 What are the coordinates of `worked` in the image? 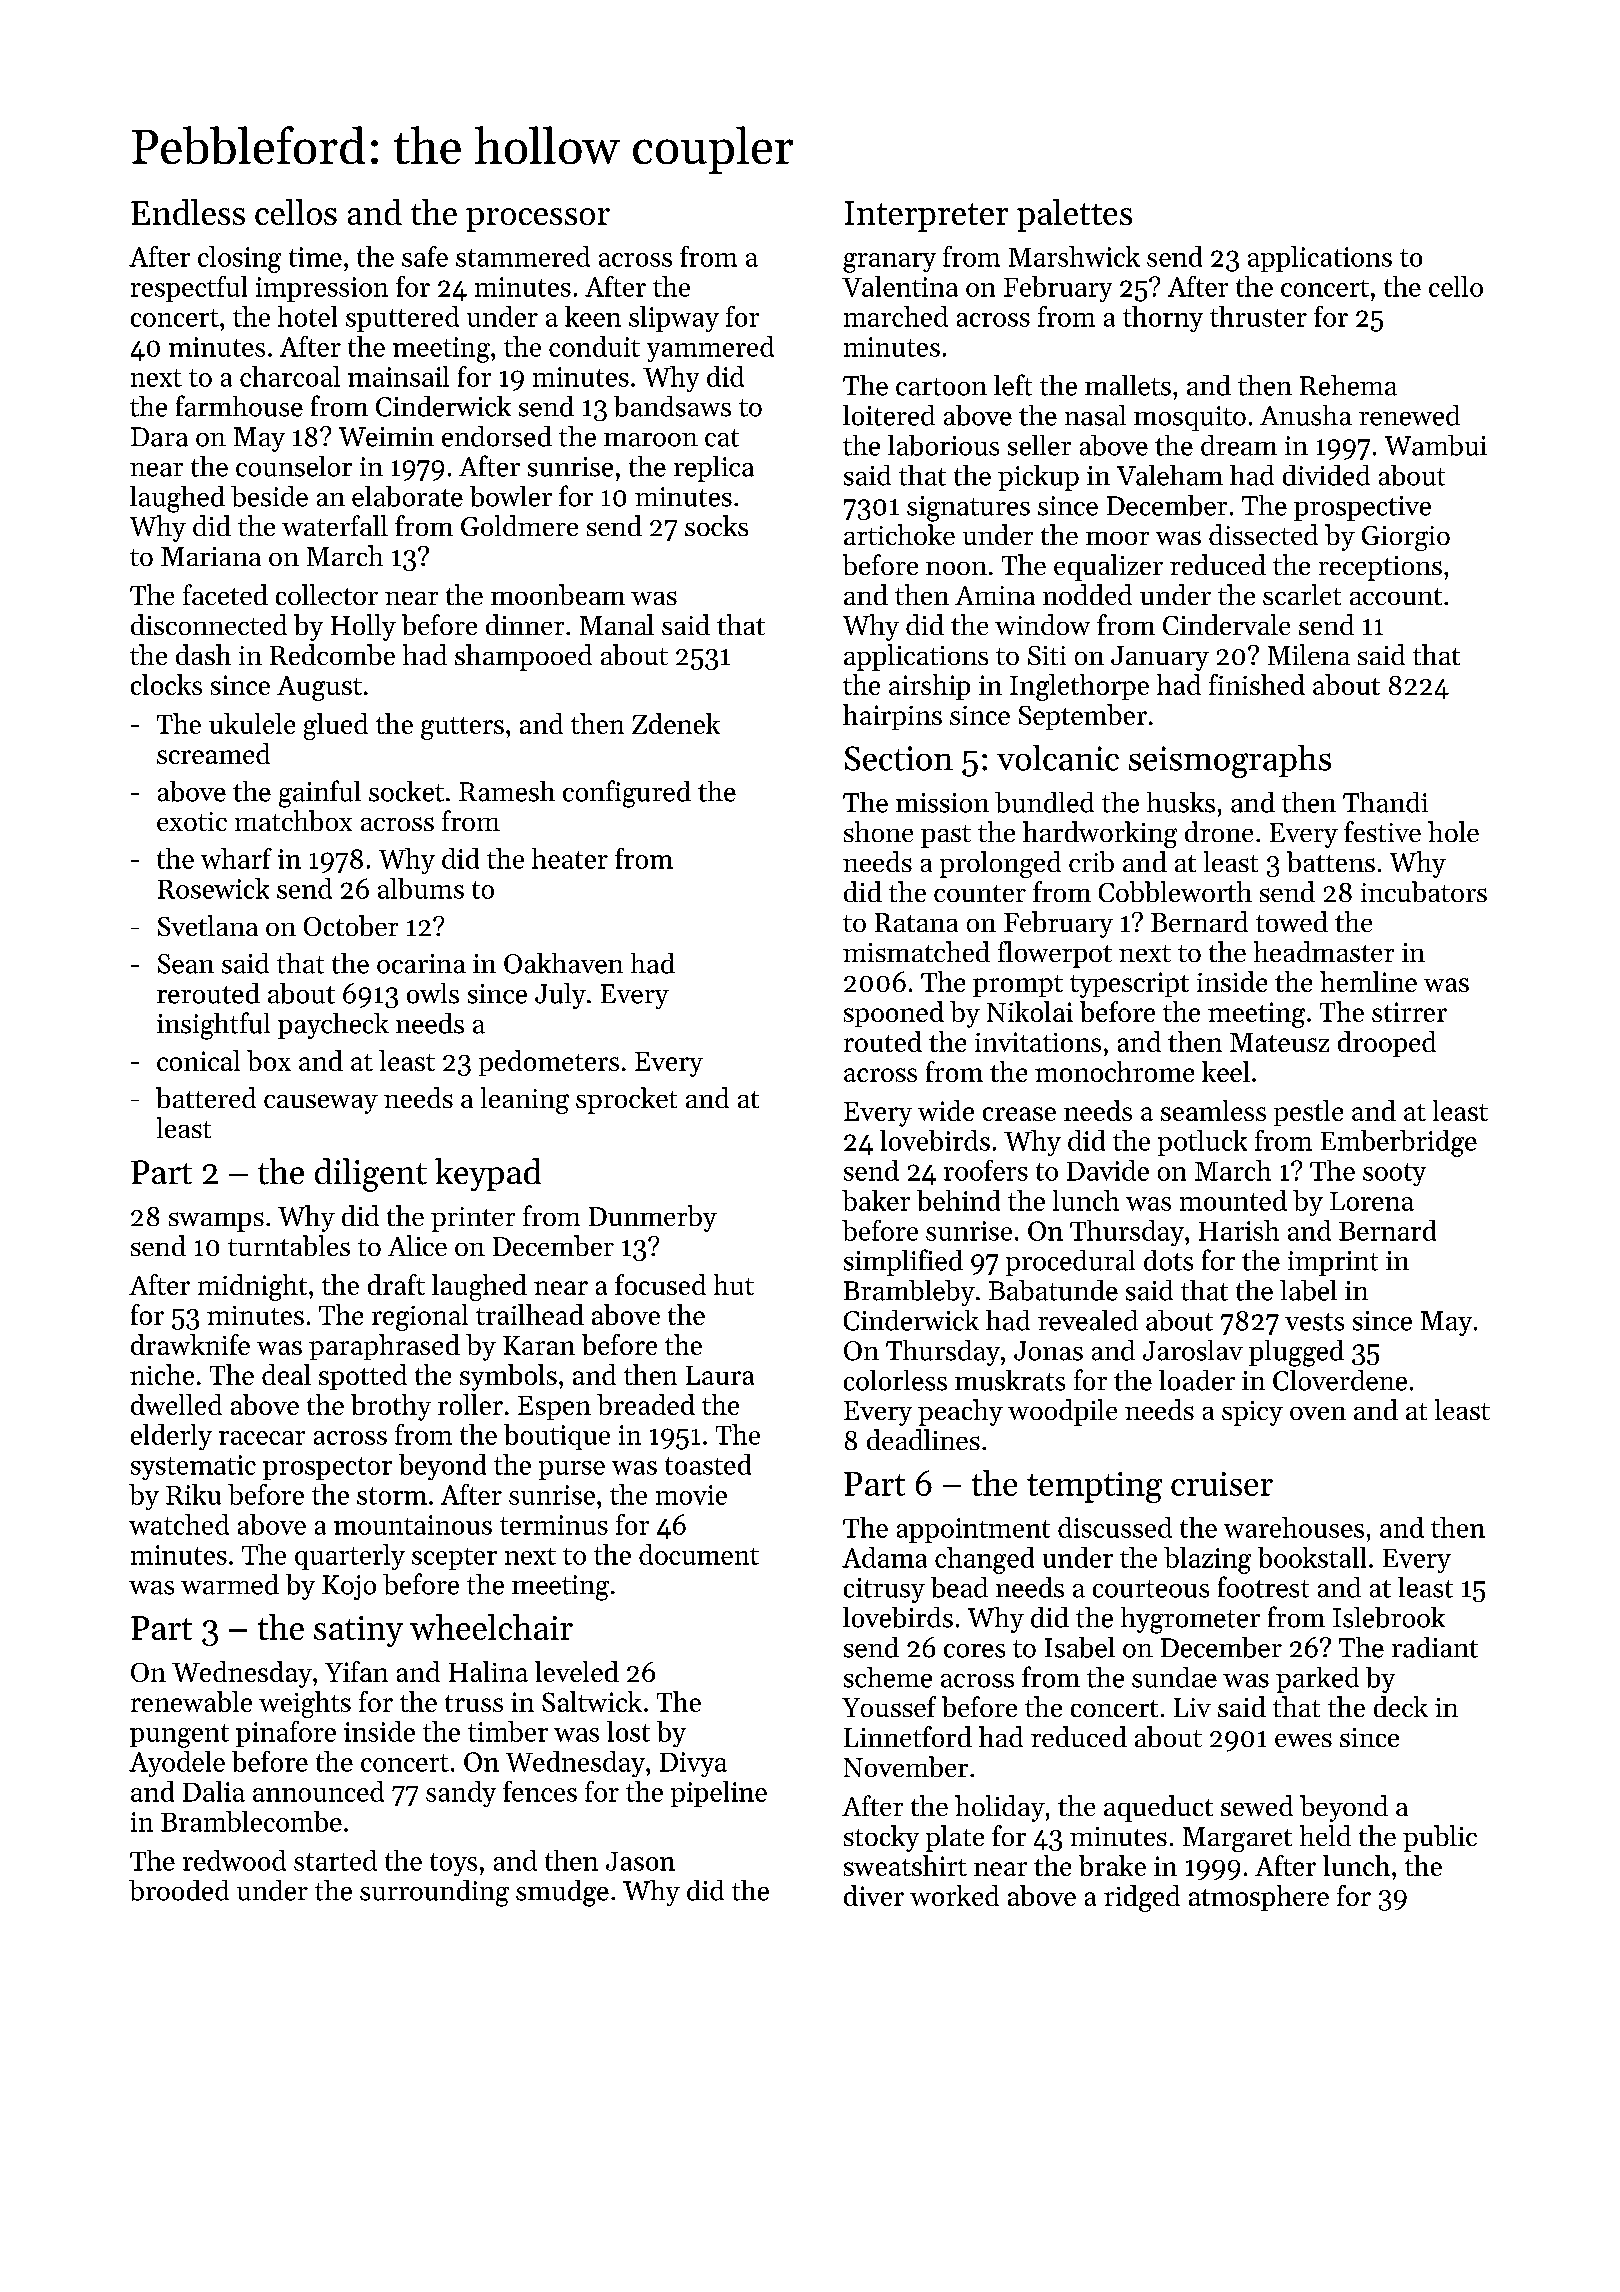 It's located at (954, 1895).
